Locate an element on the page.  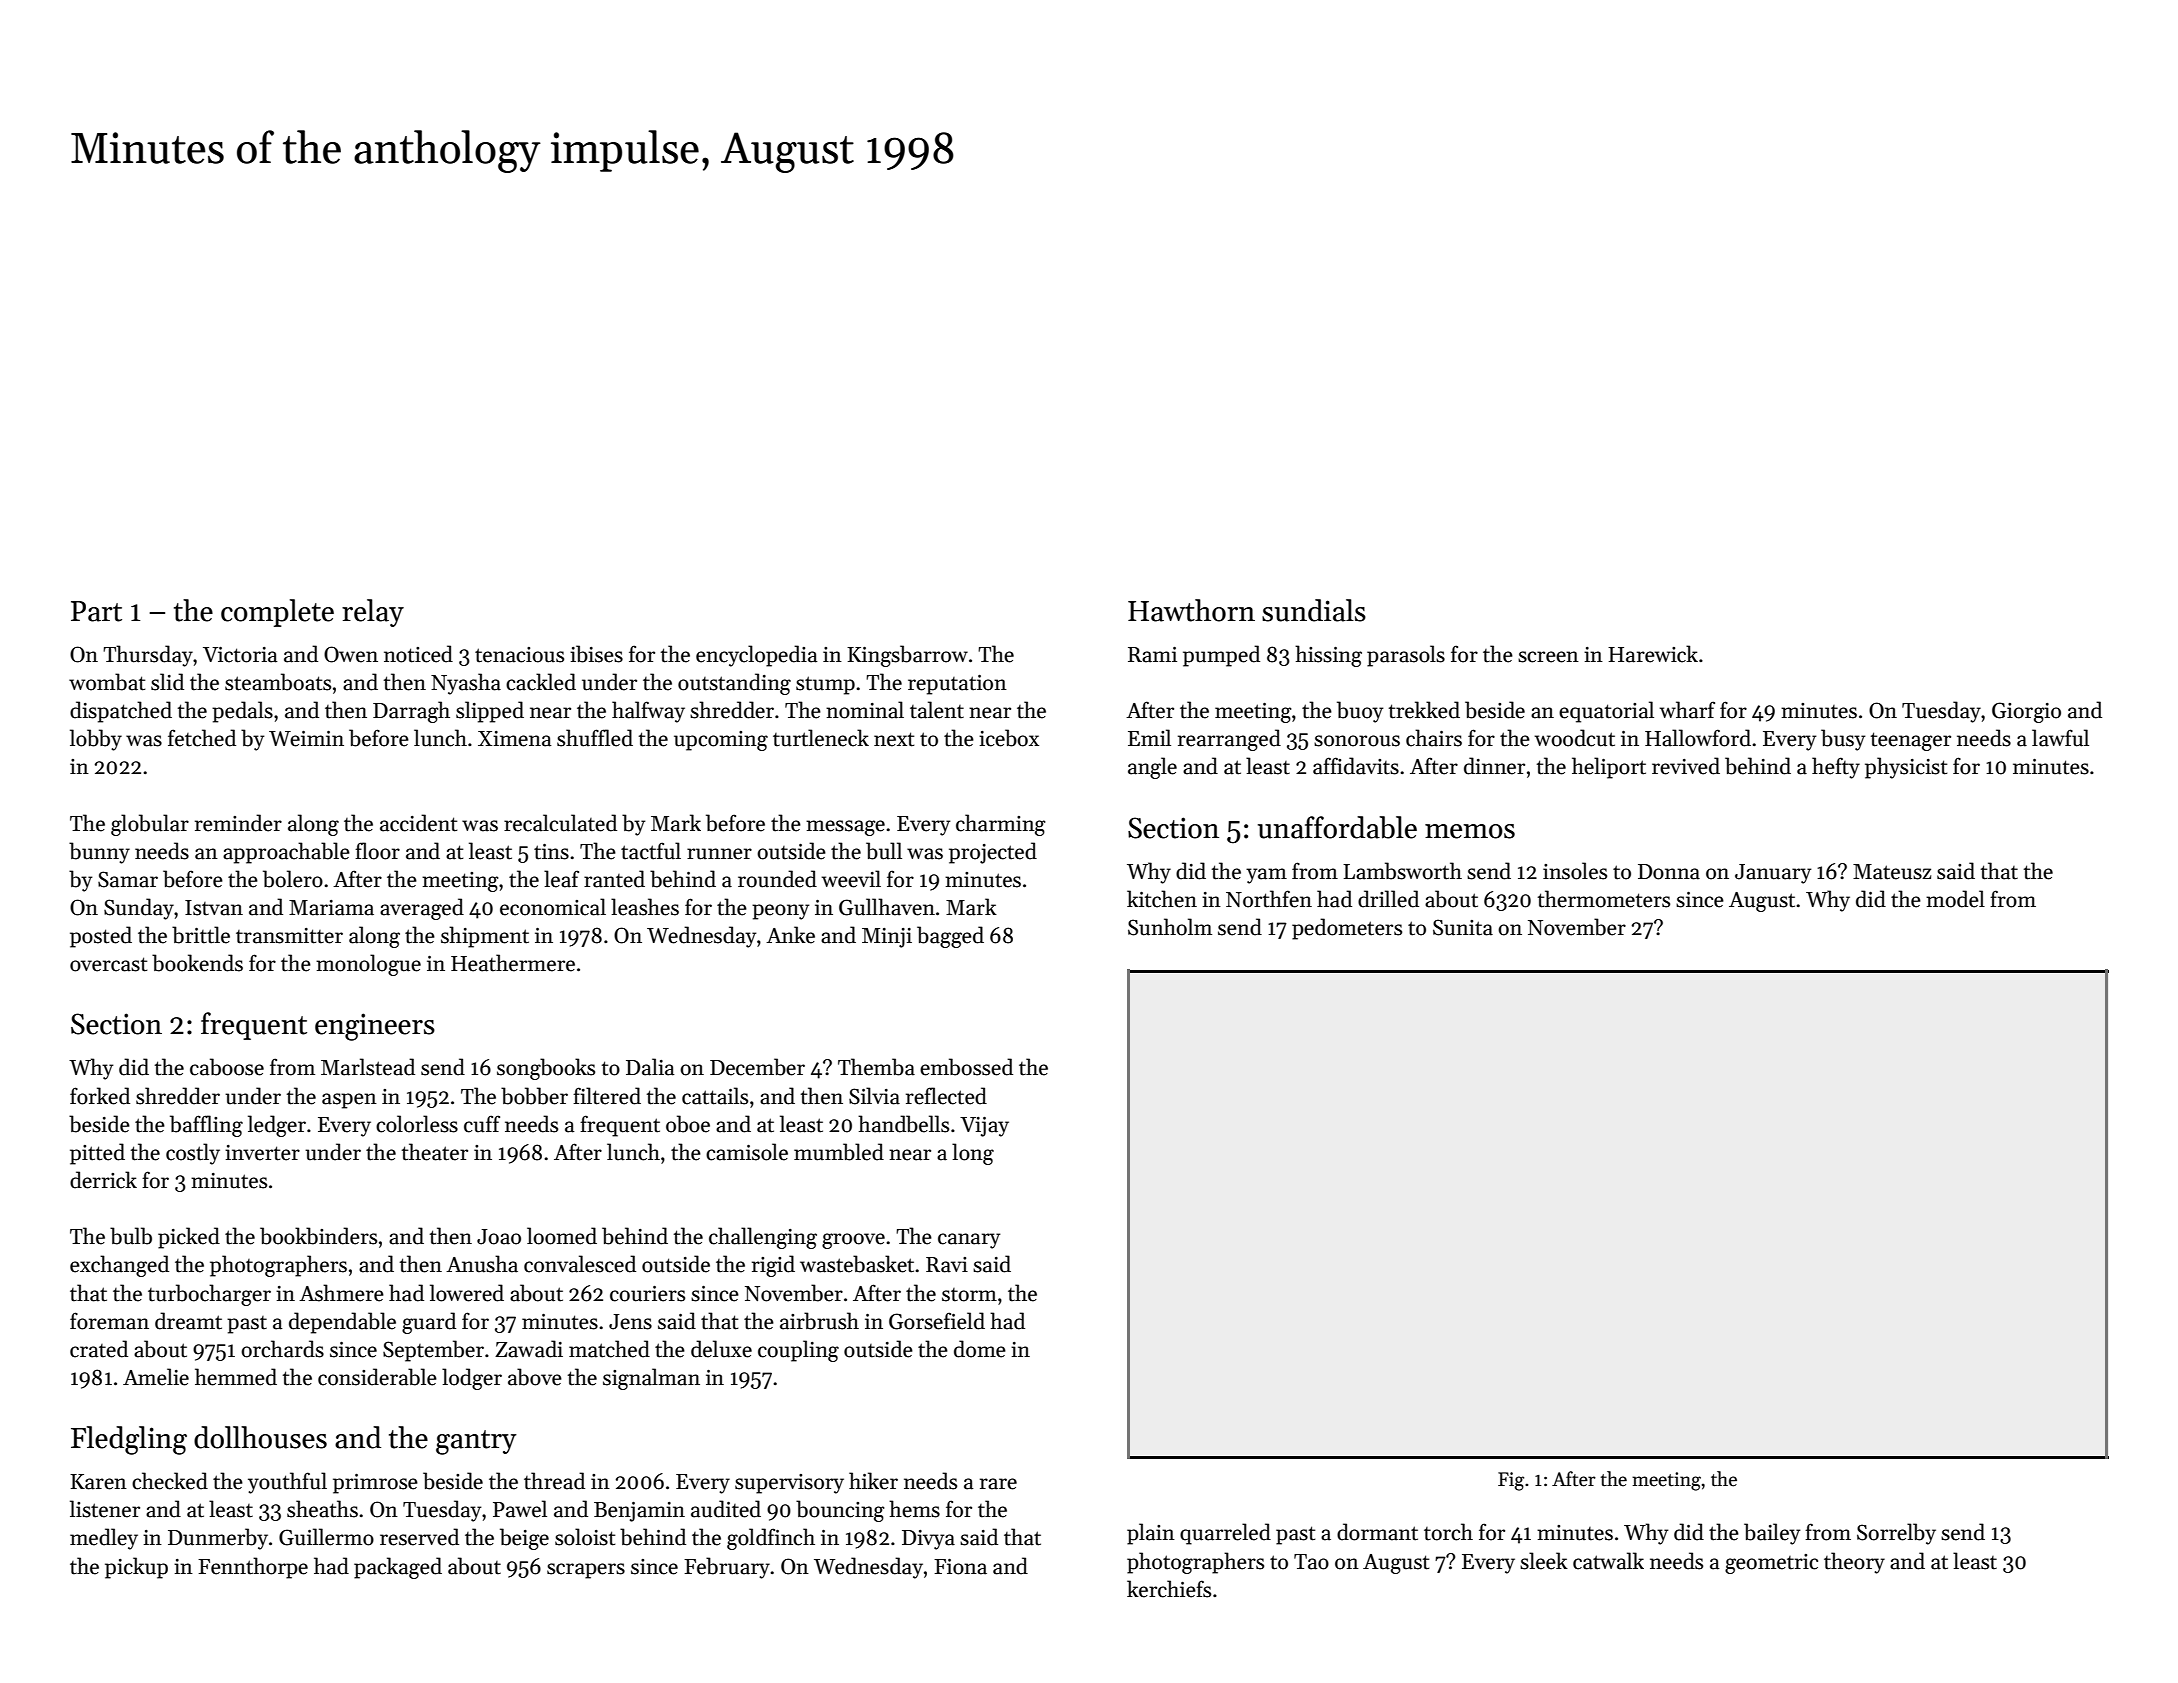
kerchiefs is located at coordinates (1169, 1589).
